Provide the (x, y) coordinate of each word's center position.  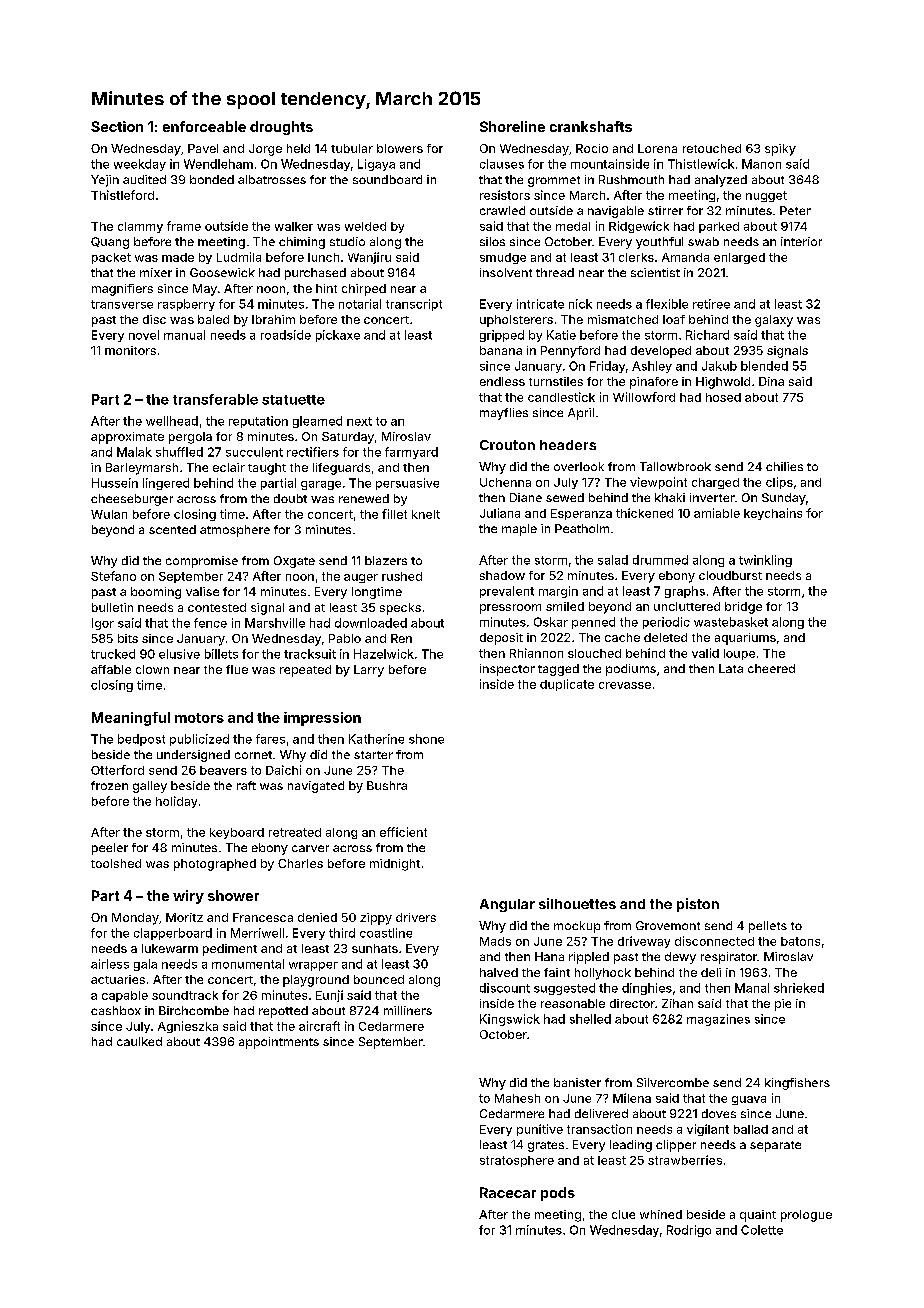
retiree (711, 304)
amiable (717, 513)
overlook (579, 466)
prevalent (507, 592)
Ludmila (239, 257)
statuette (293, 400)
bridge (743, 608)
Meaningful (131, 719)
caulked (139, 1041)
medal (573, 226)
